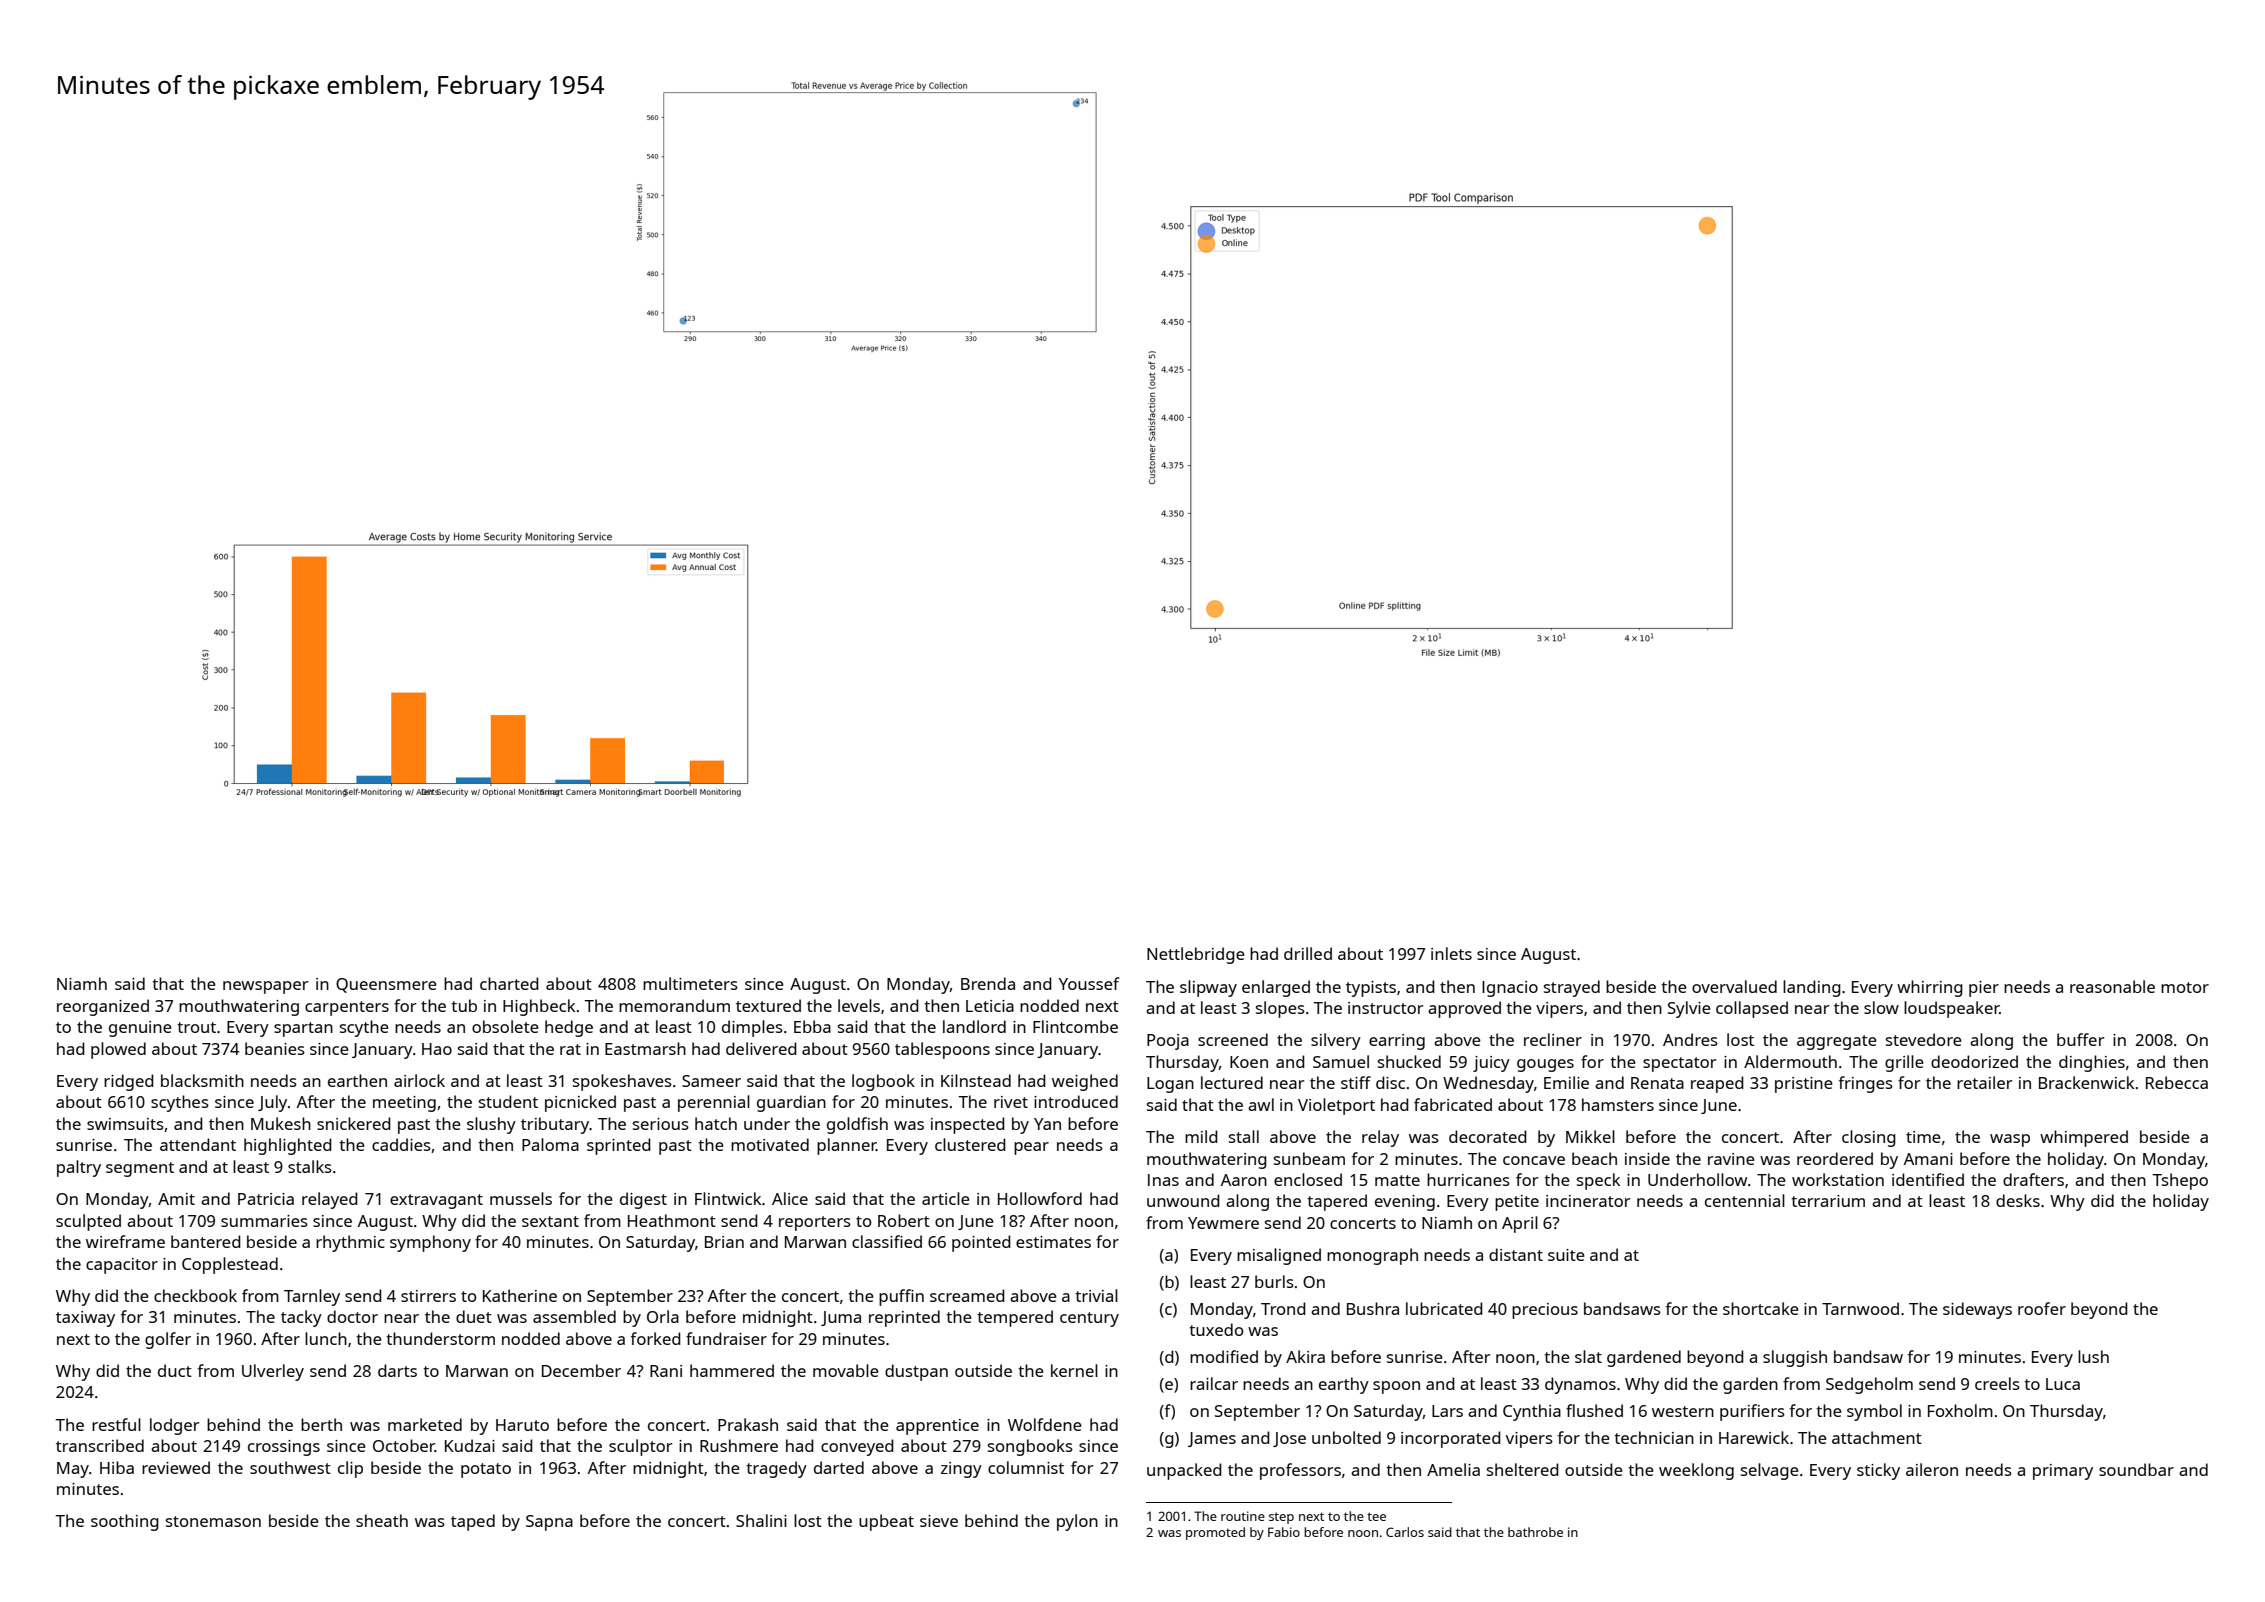  I want to click on inlets, so click(1451, 953).
